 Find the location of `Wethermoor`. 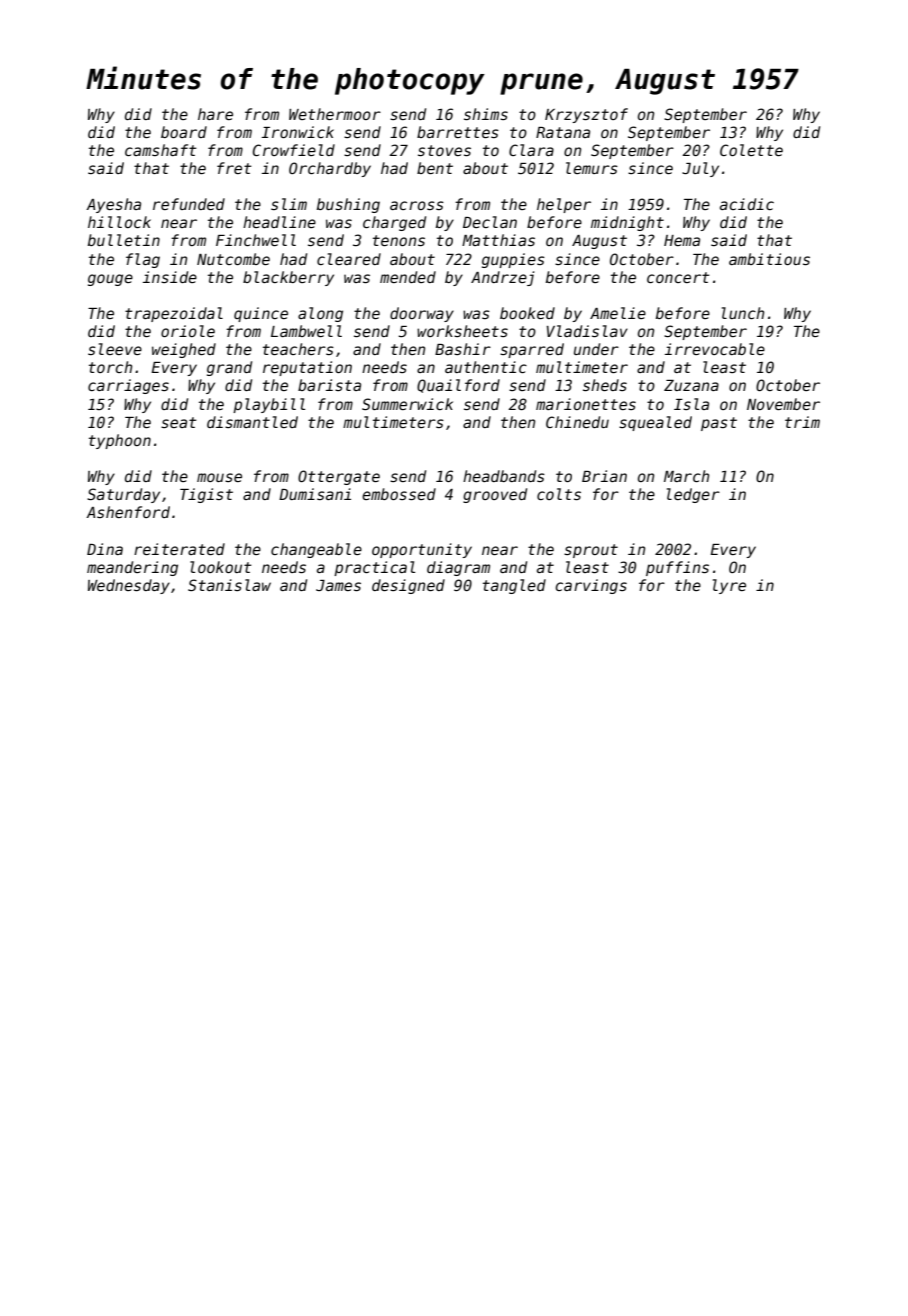

Wethermoor is located at coordinates (335, 114).
